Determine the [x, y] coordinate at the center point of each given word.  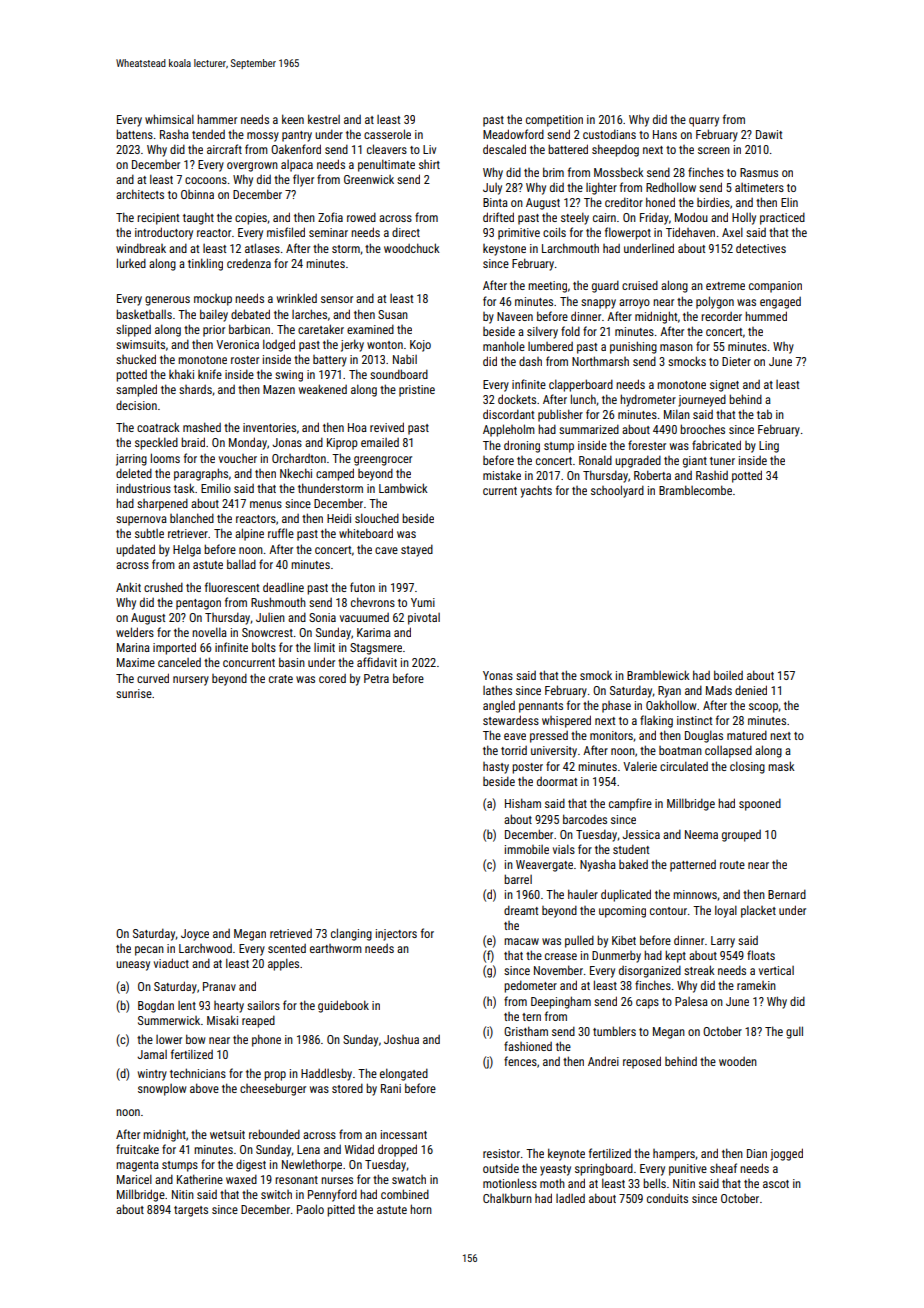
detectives [761, 248]
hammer [217, 119]
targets [191, 1211]
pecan [149, 951]
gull [794, 1032]
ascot [776, 1184]
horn [421, 1209]
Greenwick [369, 179]
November [558, 970]
